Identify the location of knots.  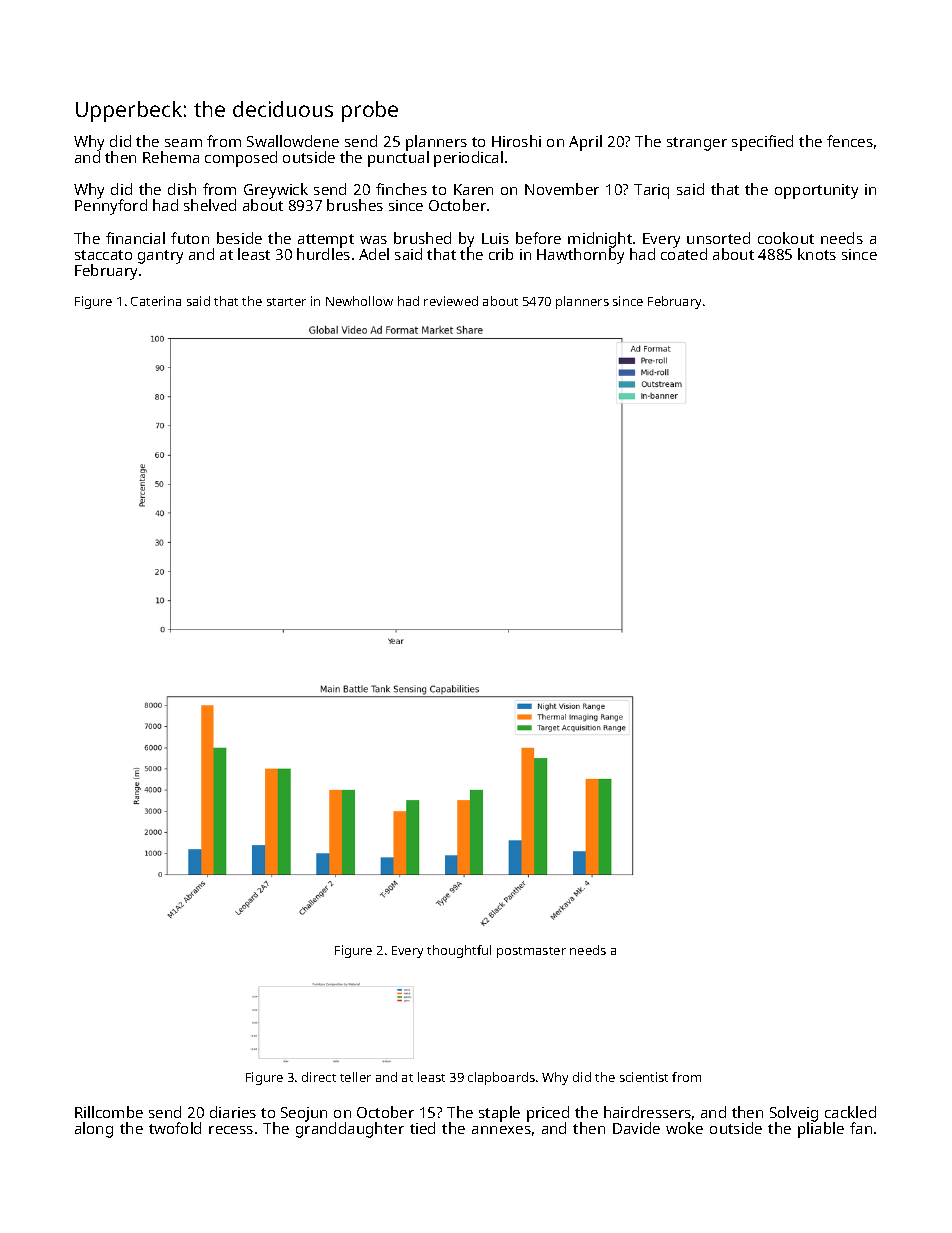
(817, 254).
